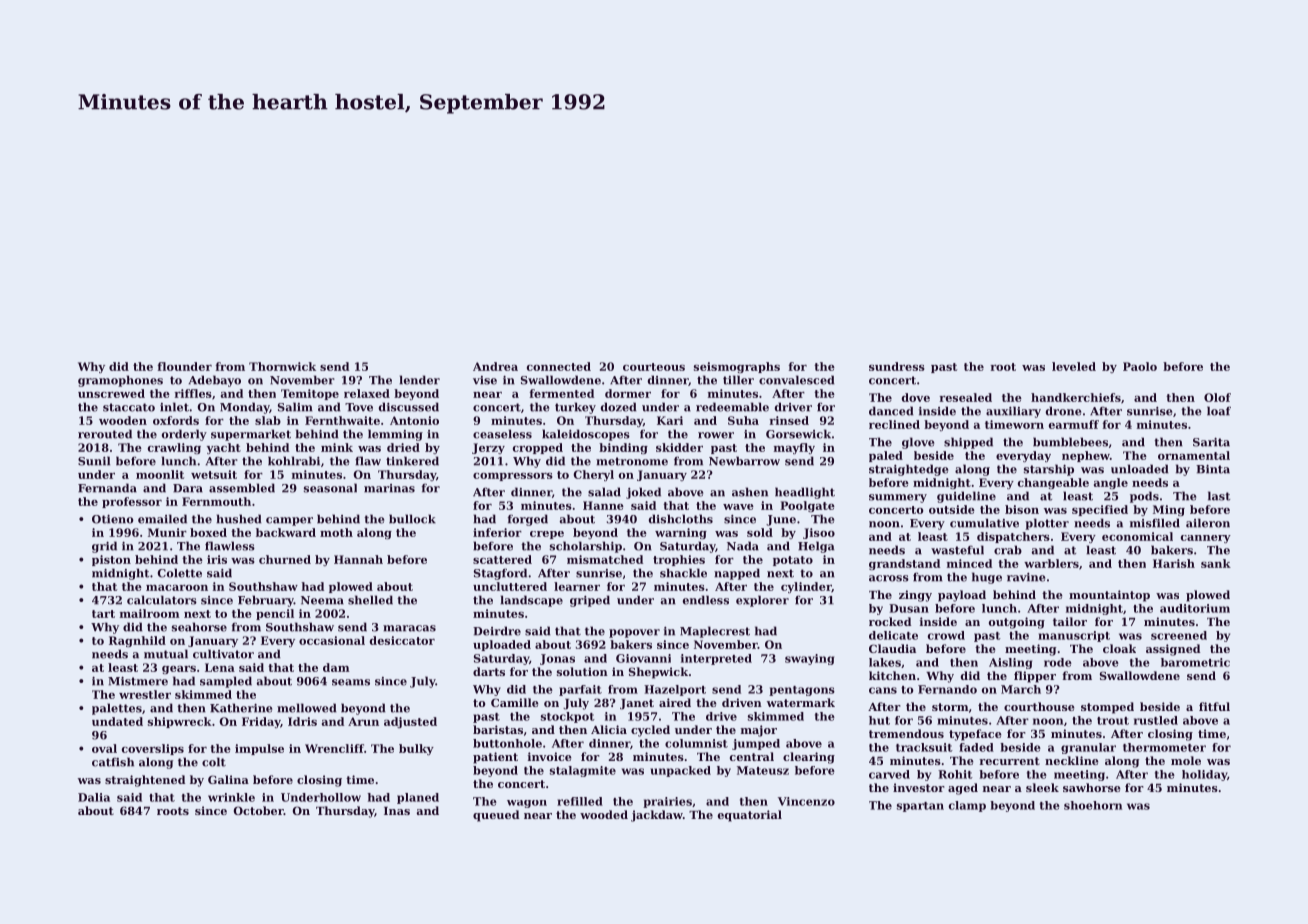 This screenshot has width=1308, height=924. I want to click on mismatched, so click(605, 559).
